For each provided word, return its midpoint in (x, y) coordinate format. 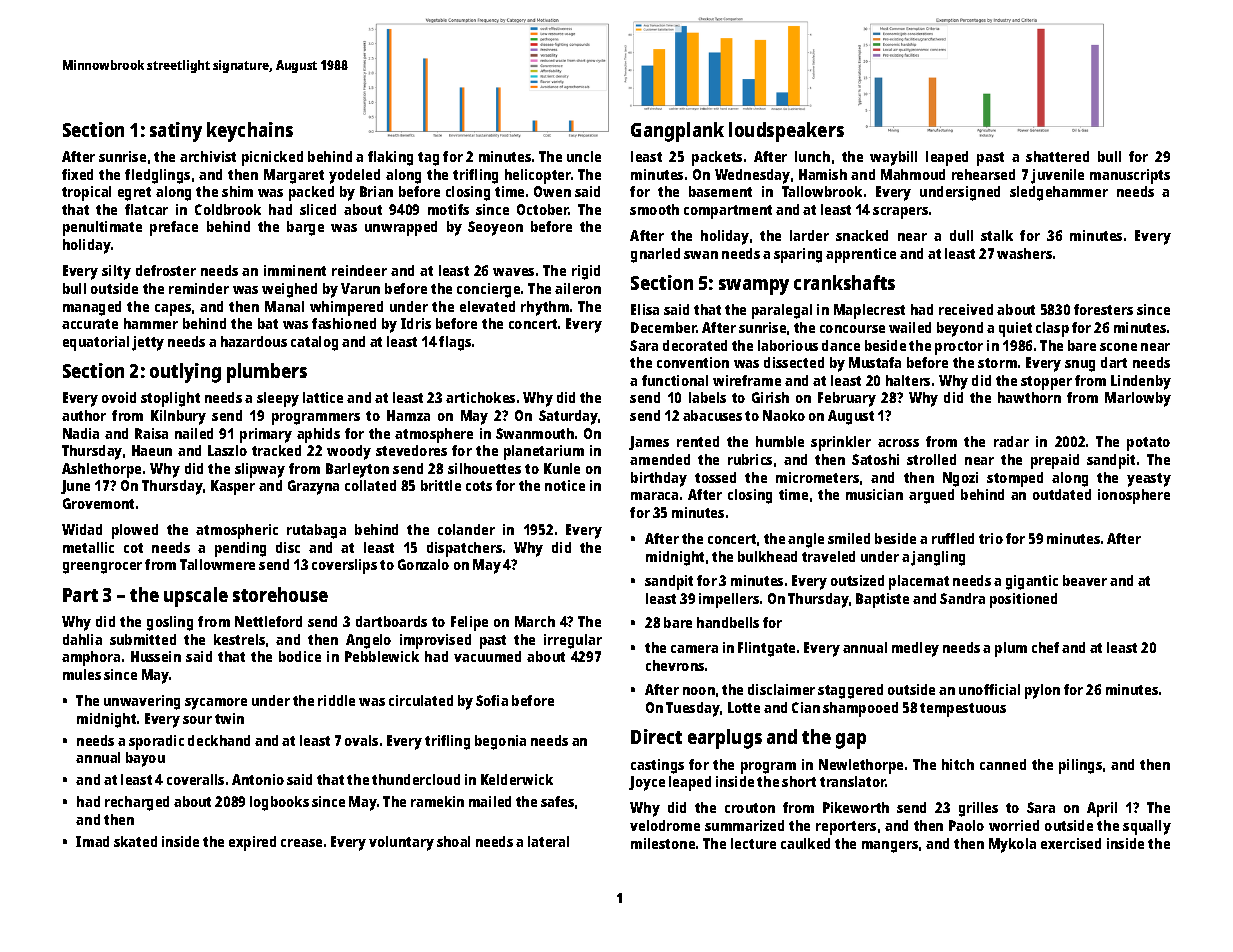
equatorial (96, 343)
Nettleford (268, 621)
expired (252, 843)
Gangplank (677, 132)
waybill (893, 158)
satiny (176, 132)
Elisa (645, 309)
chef (1045, 647)
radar (1011, 441)
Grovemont (98, 503)
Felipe (469, 623)
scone (1118, 347)
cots (479, 486)
